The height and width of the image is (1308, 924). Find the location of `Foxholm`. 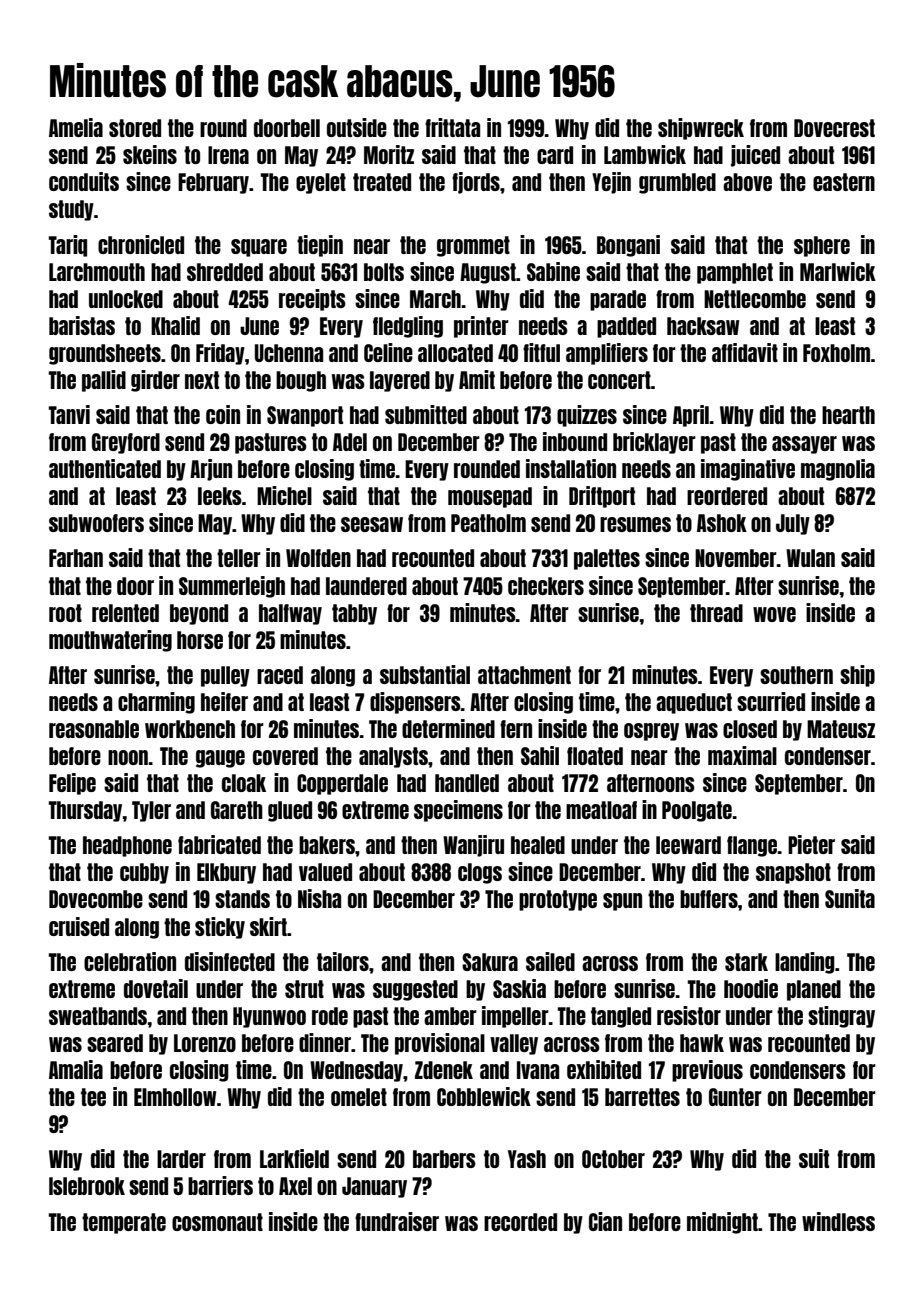

Foxholm is located at coordinates (836, 353).
